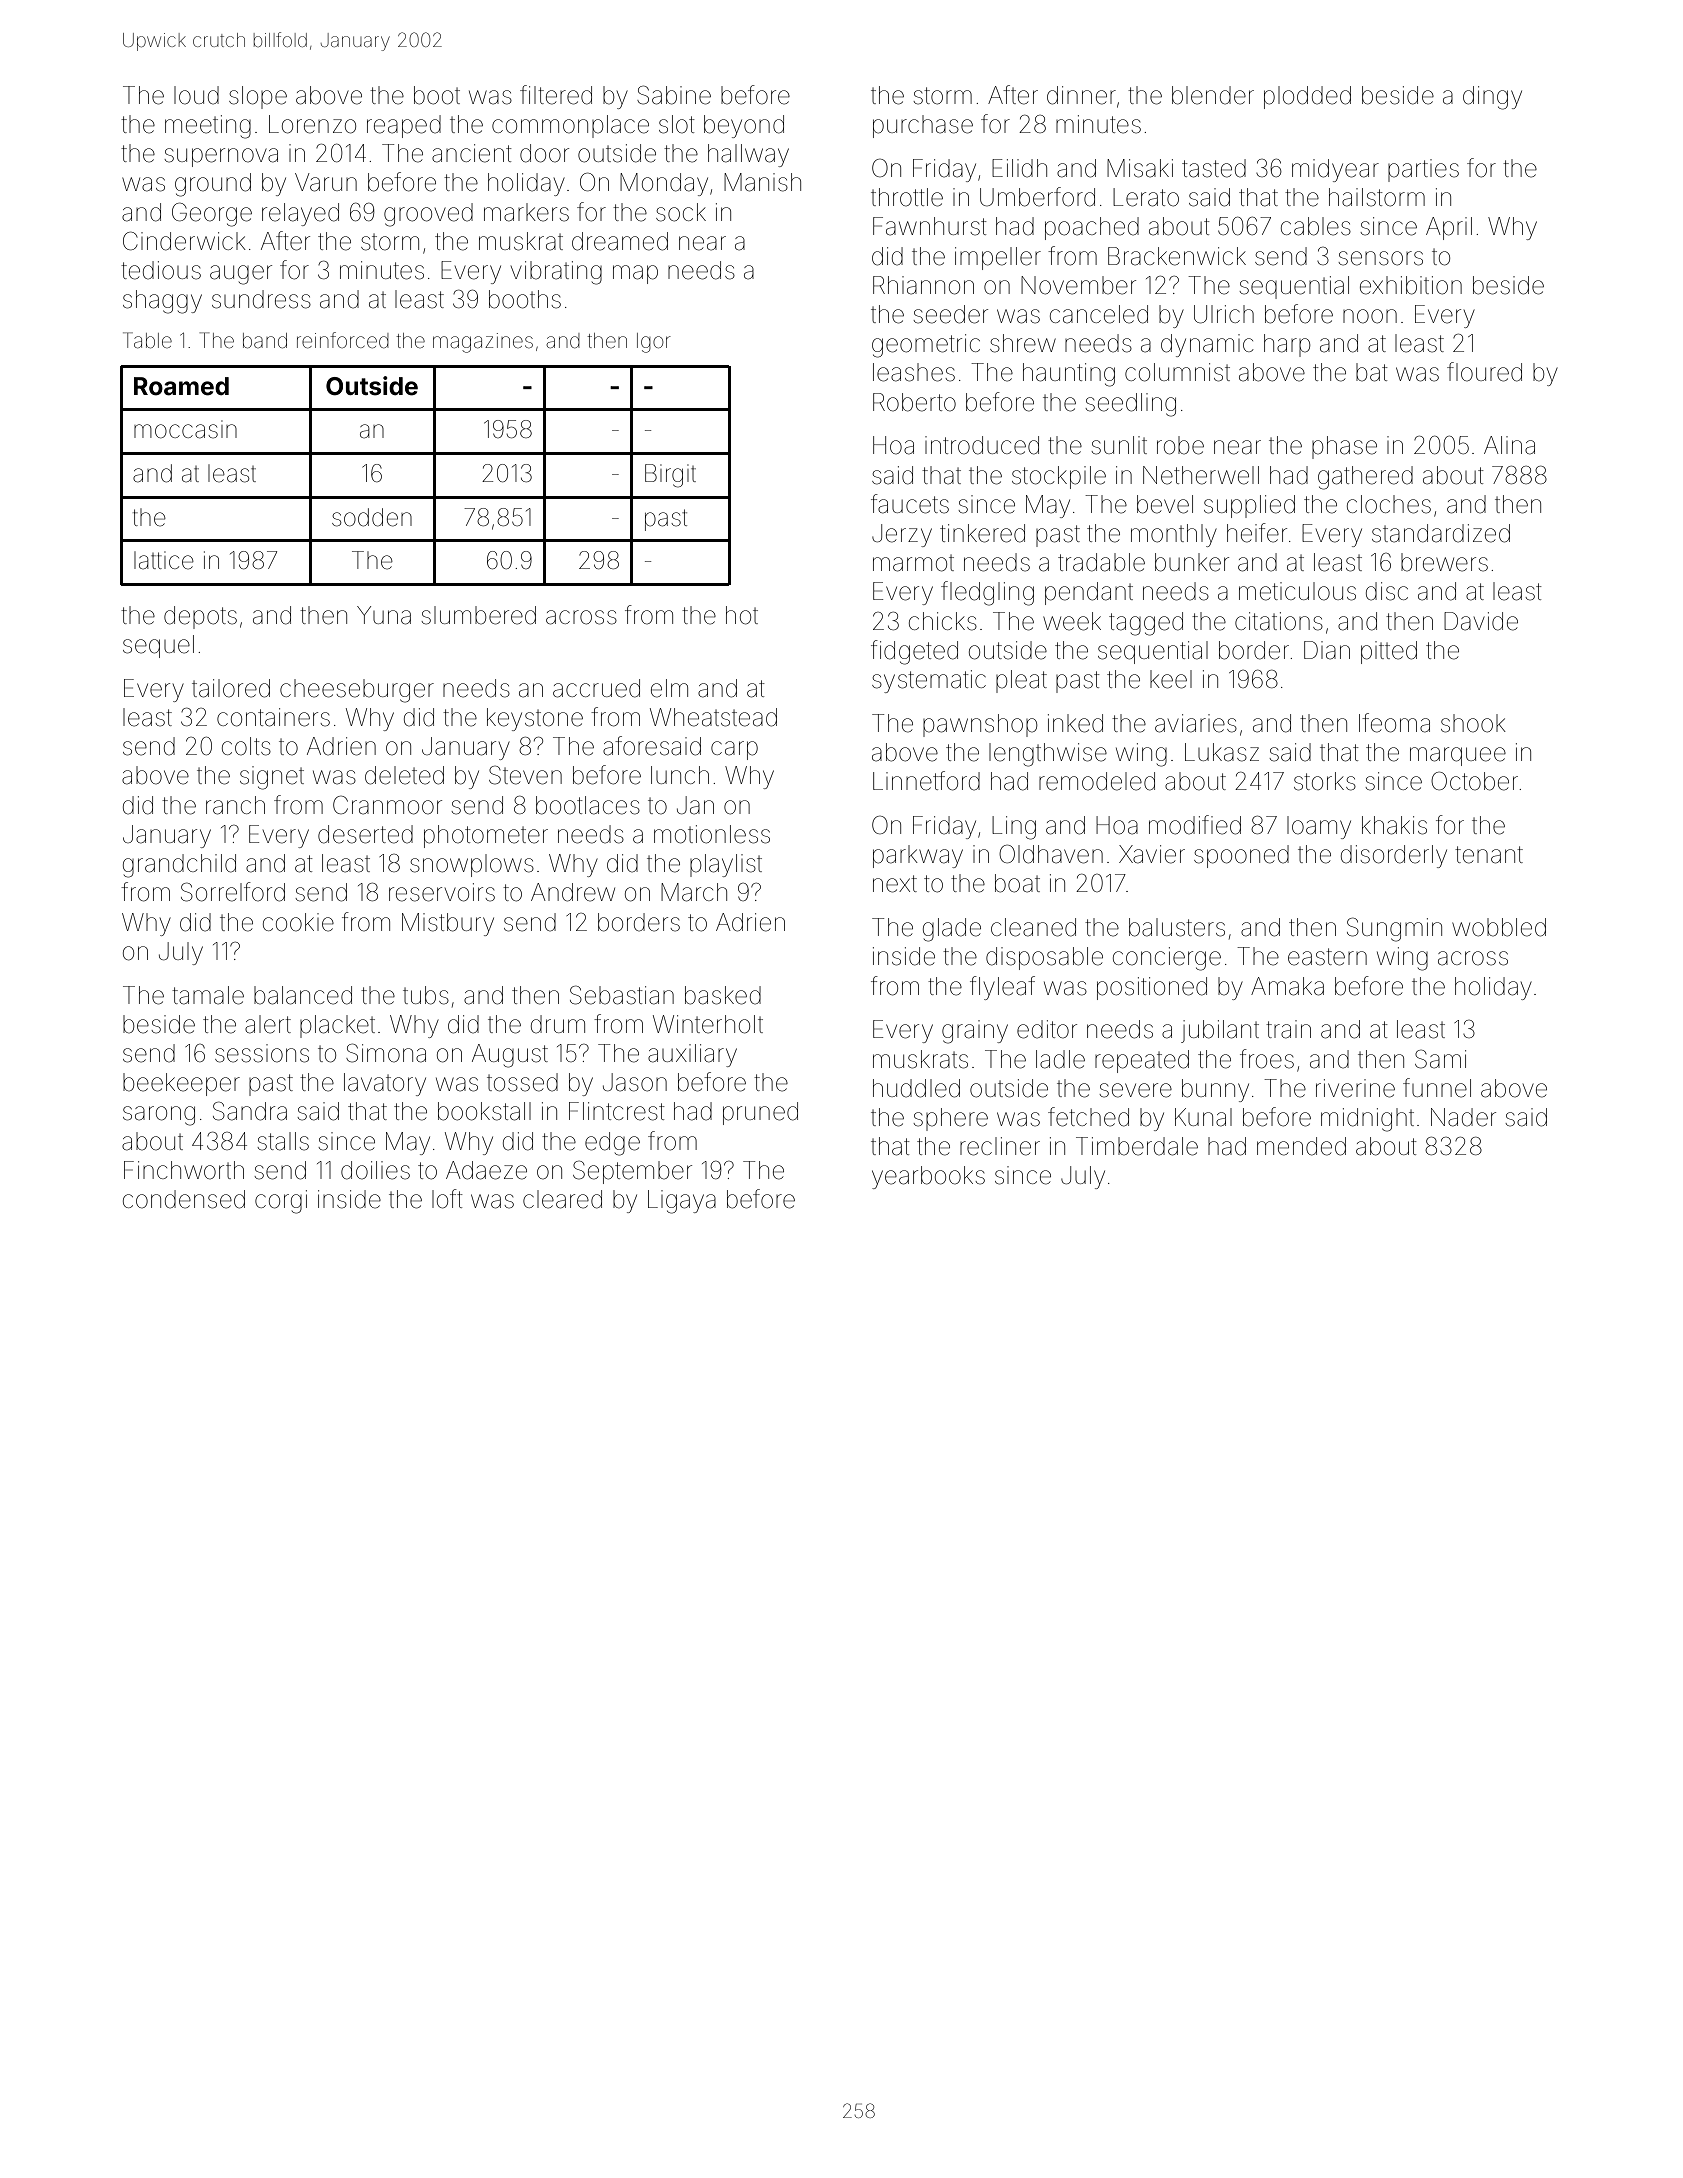 The image size is (1683, 2178). What do you see at coordinates (1023, 343) in the screenshot?
I see `shrew` at bounding box center [1023, 343].
